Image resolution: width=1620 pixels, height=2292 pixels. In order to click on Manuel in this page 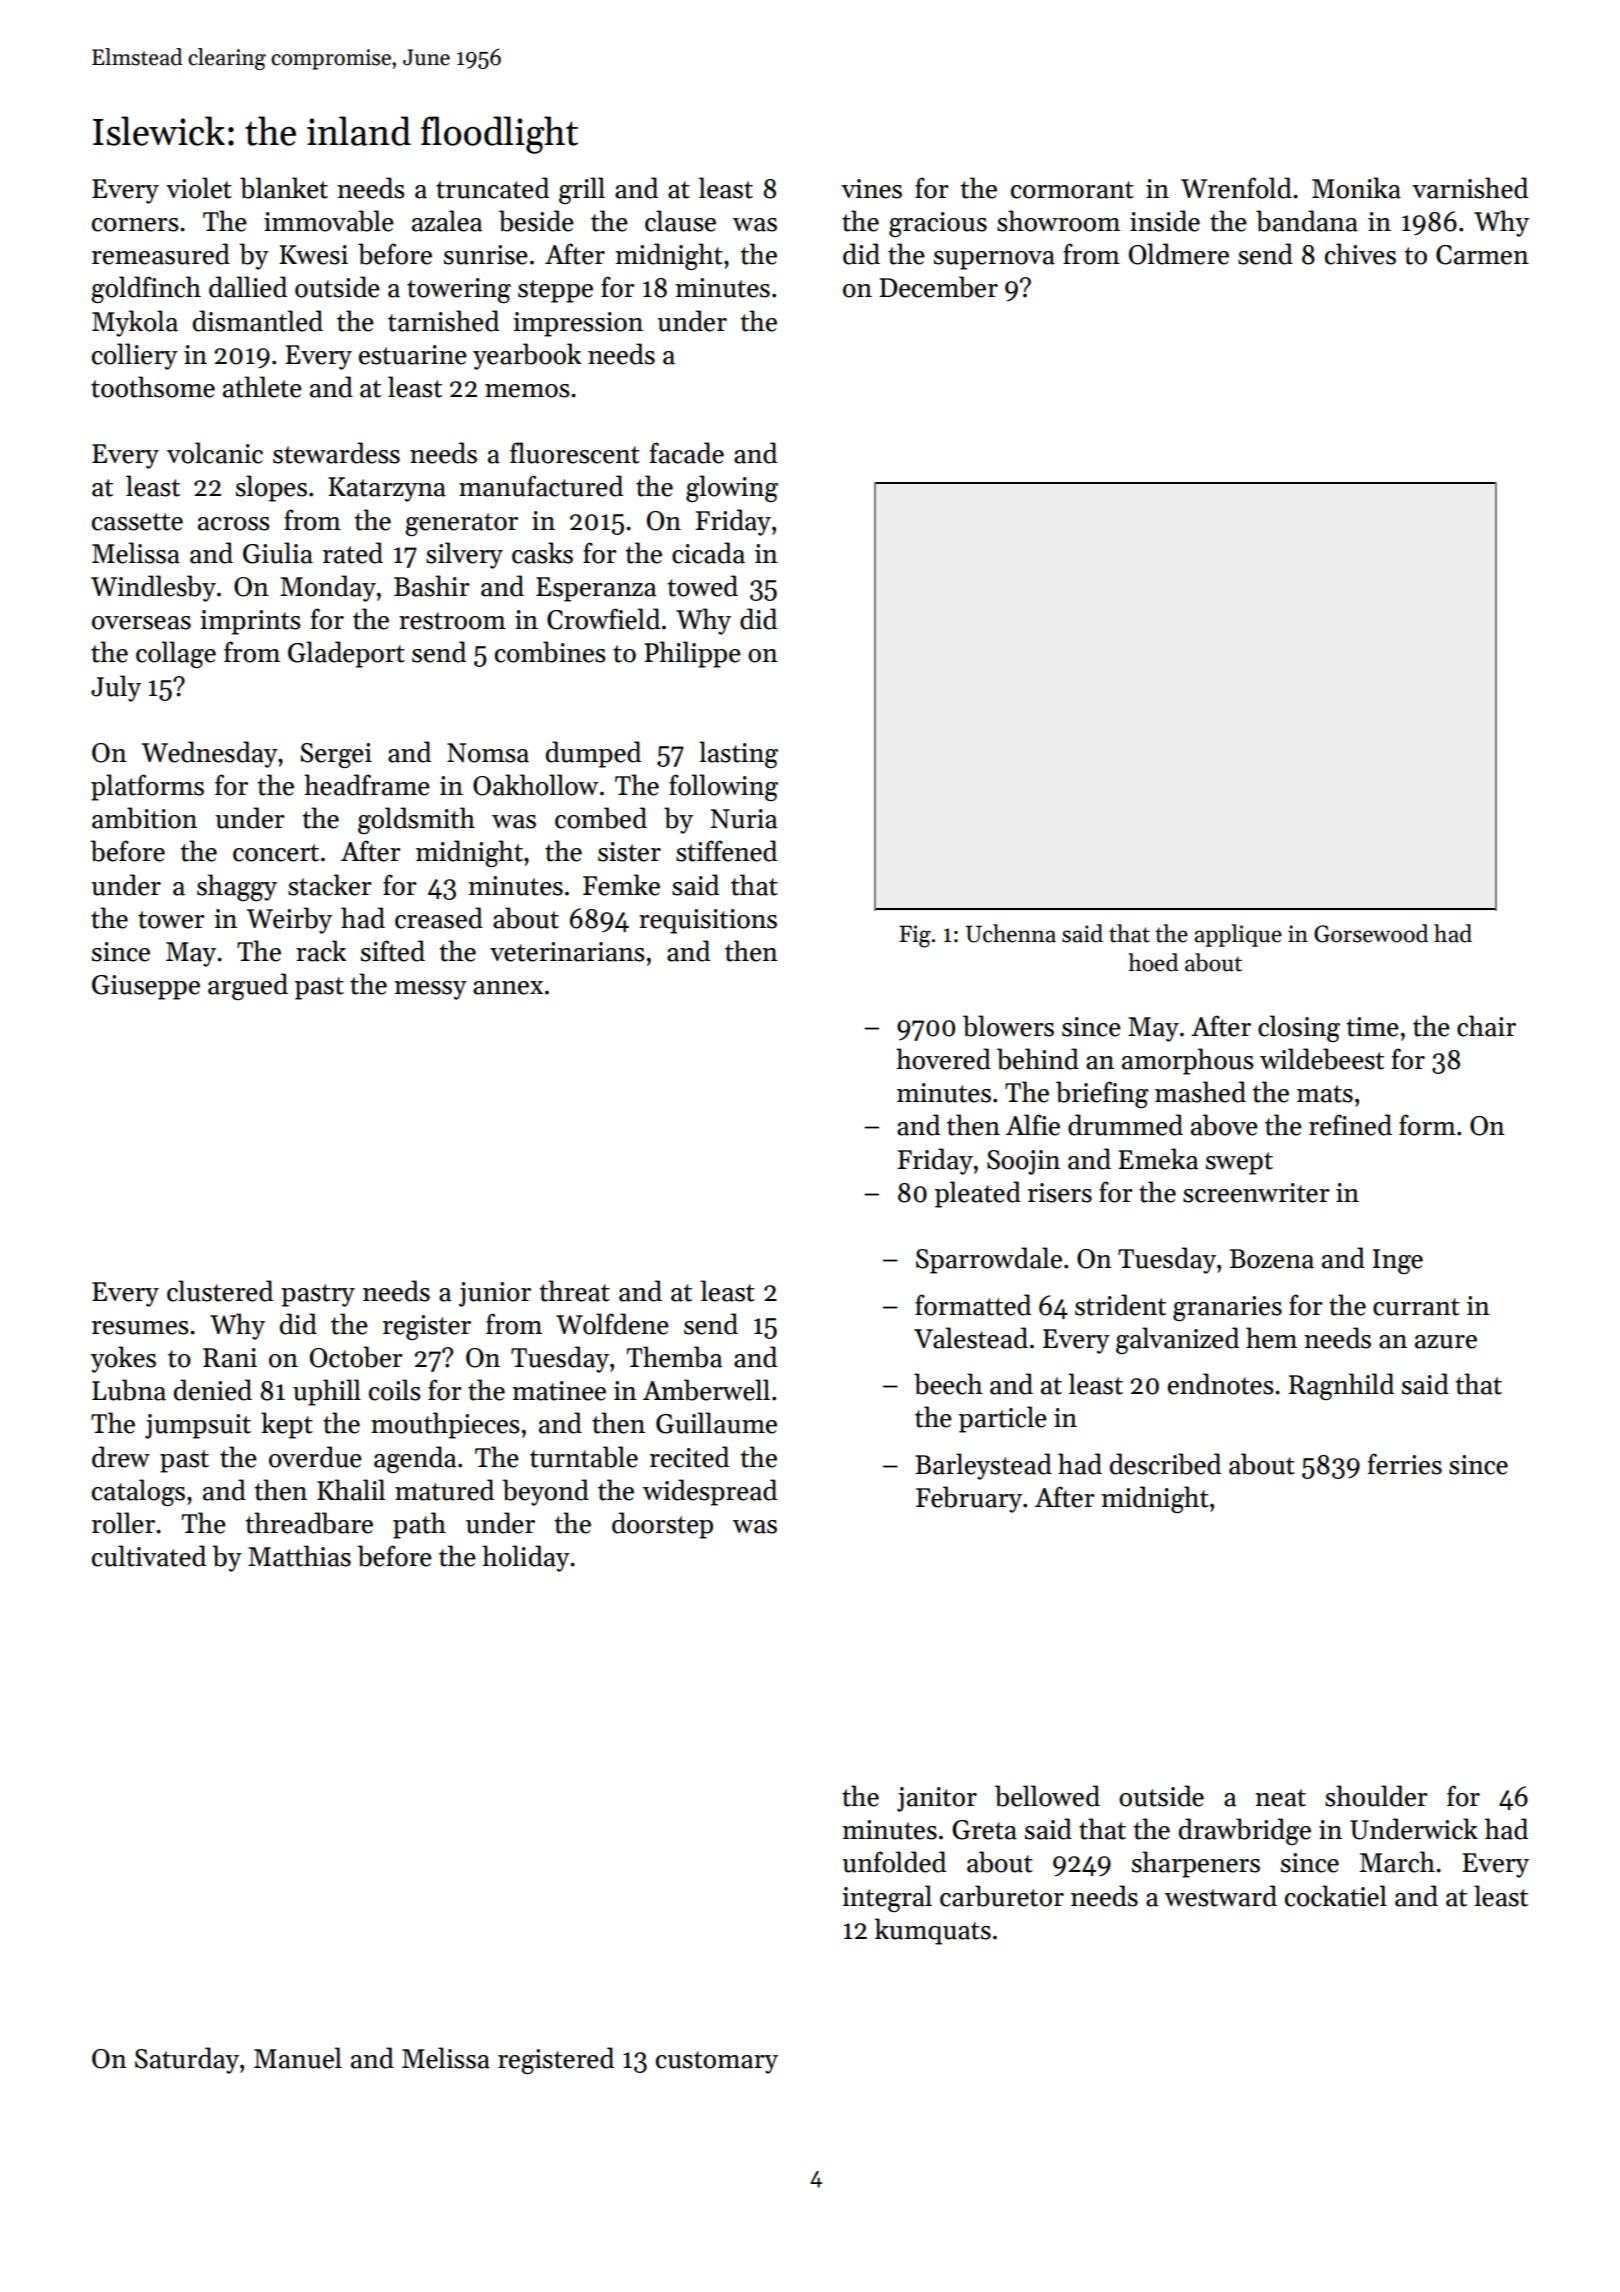, I will do `click(298, 2058)`.
